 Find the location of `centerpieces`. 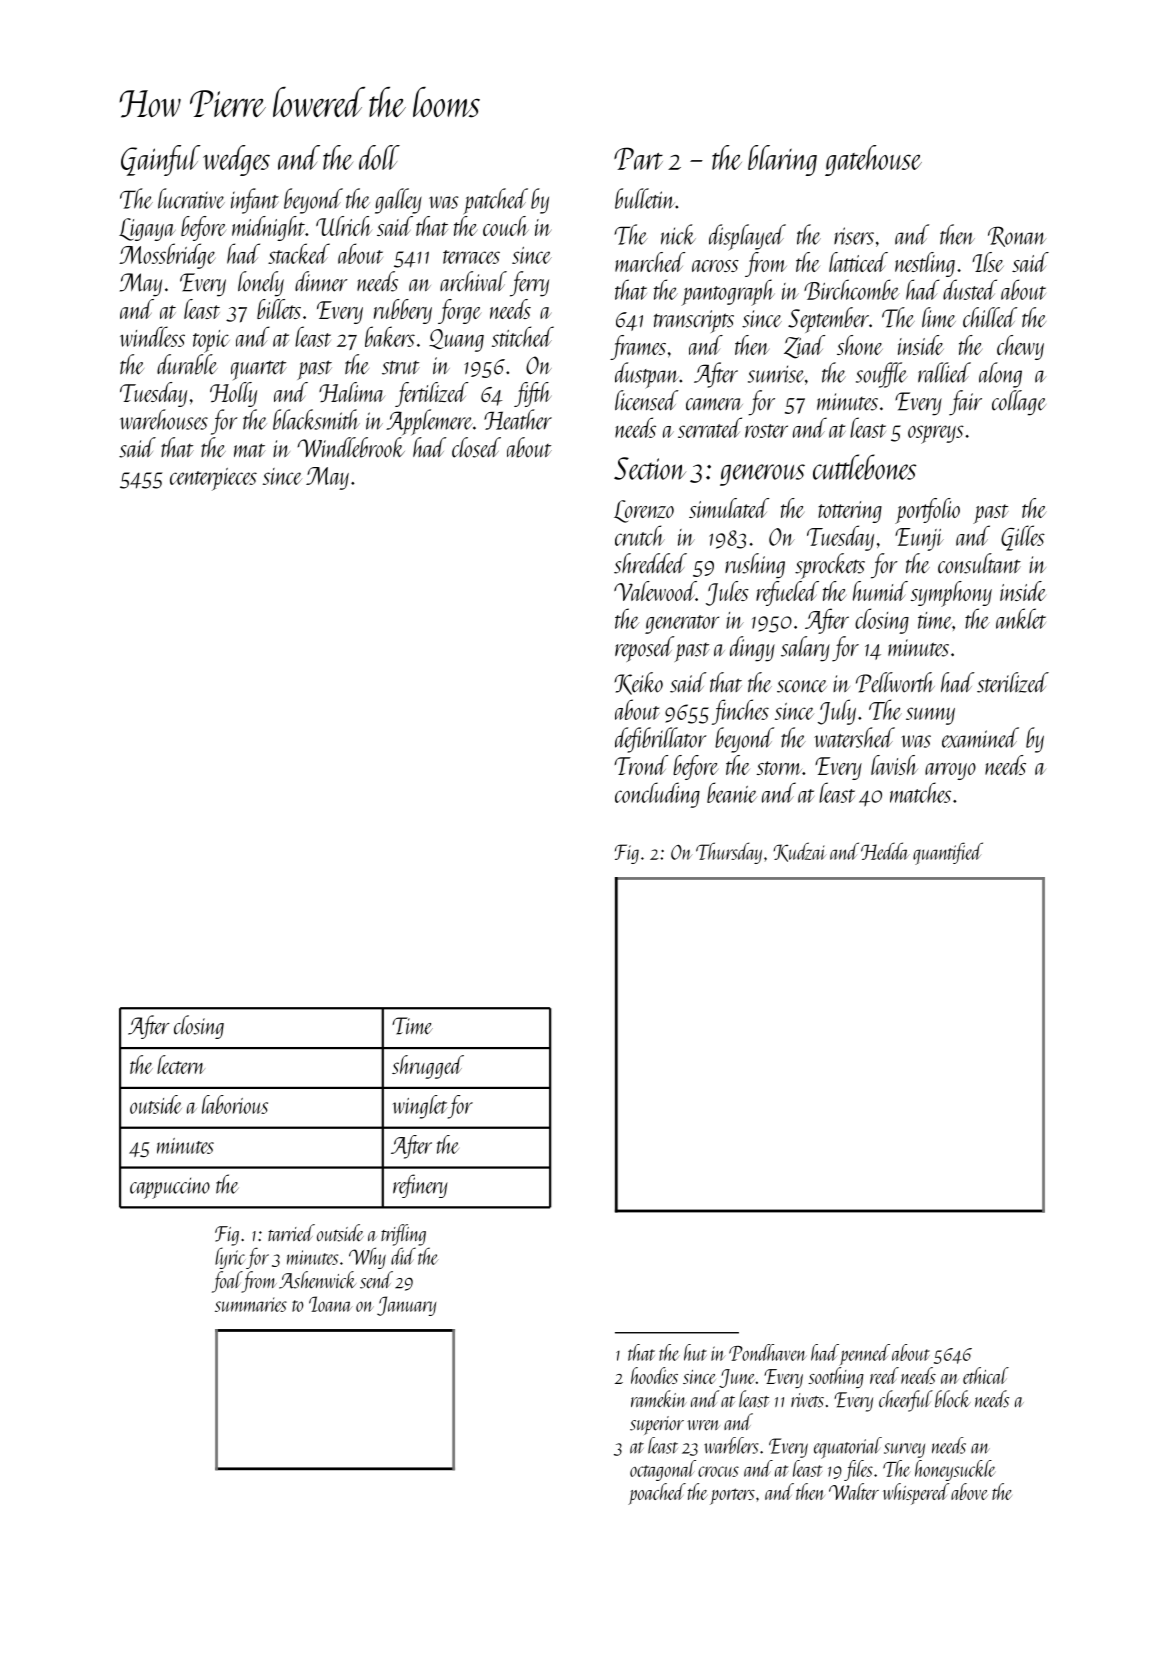

centerpieces is located at coordinates (213, 479).
